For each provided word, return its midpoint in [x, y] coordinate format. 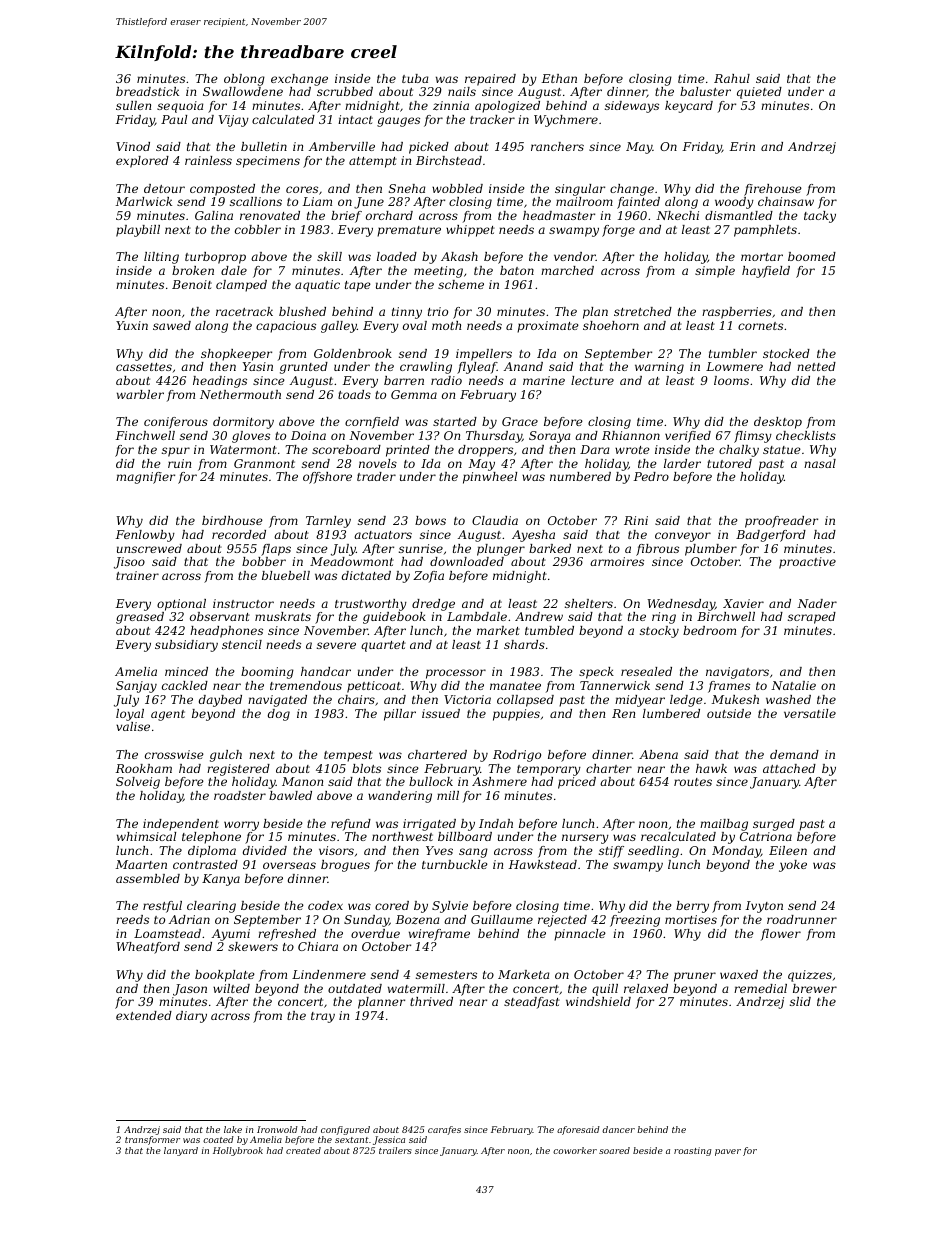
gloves [251, 437]
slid [800, 1001]
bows [430, 520]
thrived [431, 1001]
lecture [592, 380]
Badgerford [771, 536]
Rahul [732, 78]
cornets [760, 326]
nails [462, 91]
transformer [152, 1140]
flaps [276, 550]
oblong [244, 80]
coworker [575, 1150]
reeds [132, 919]
